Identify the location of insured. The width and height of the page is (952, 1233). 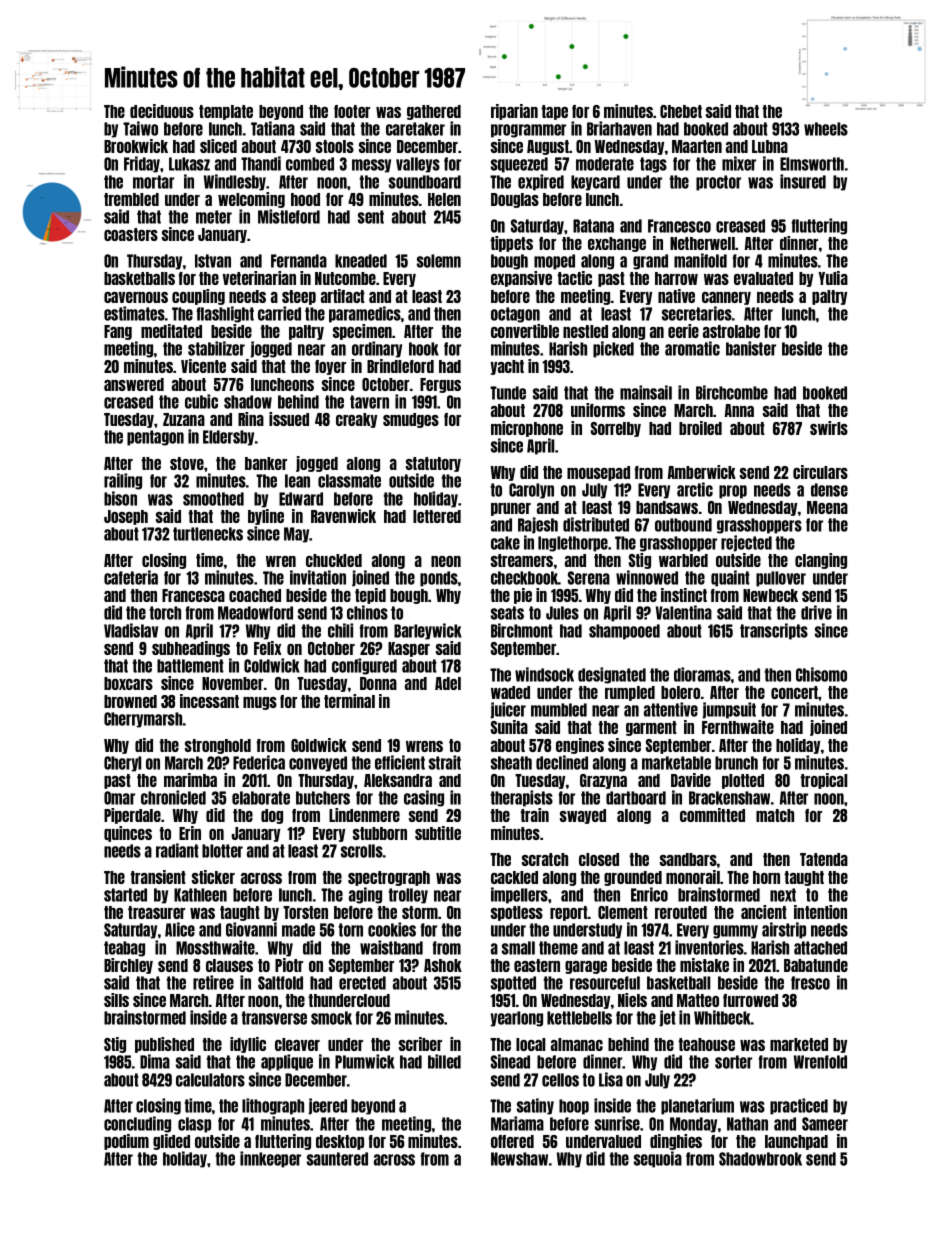
(803, 181).
